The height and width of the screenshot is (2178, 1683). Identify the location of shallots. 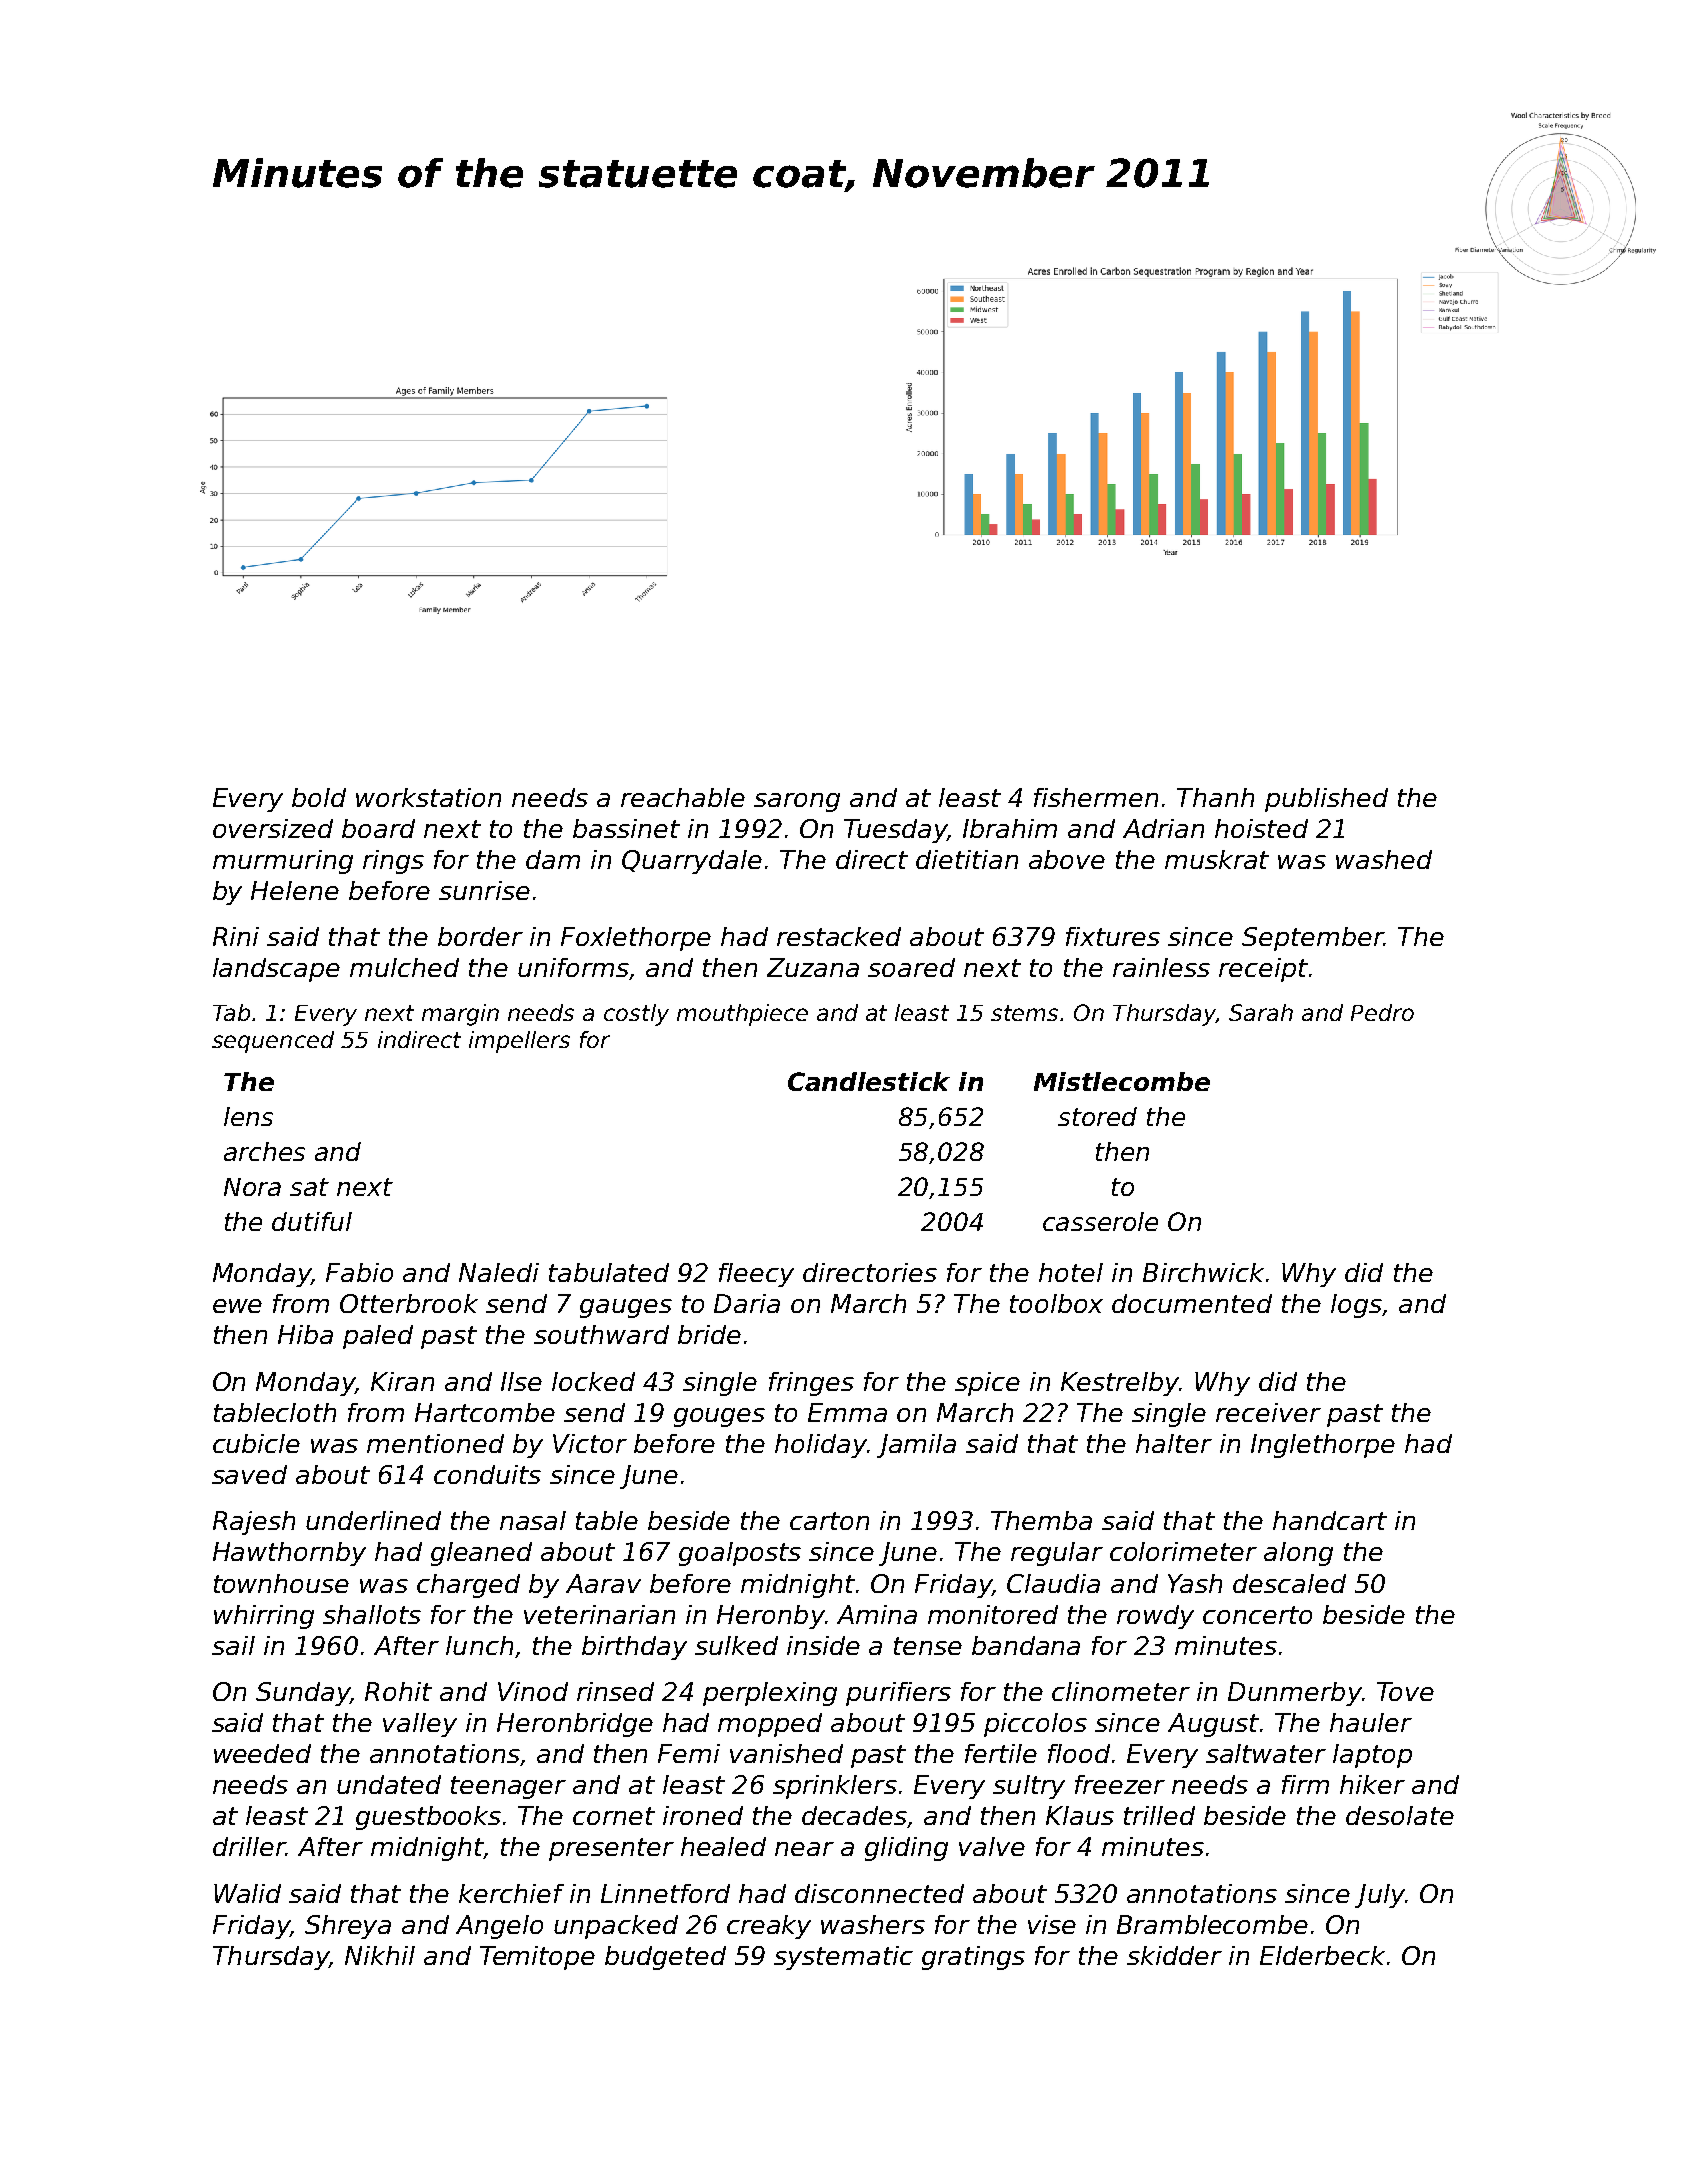
(372, 1614).
